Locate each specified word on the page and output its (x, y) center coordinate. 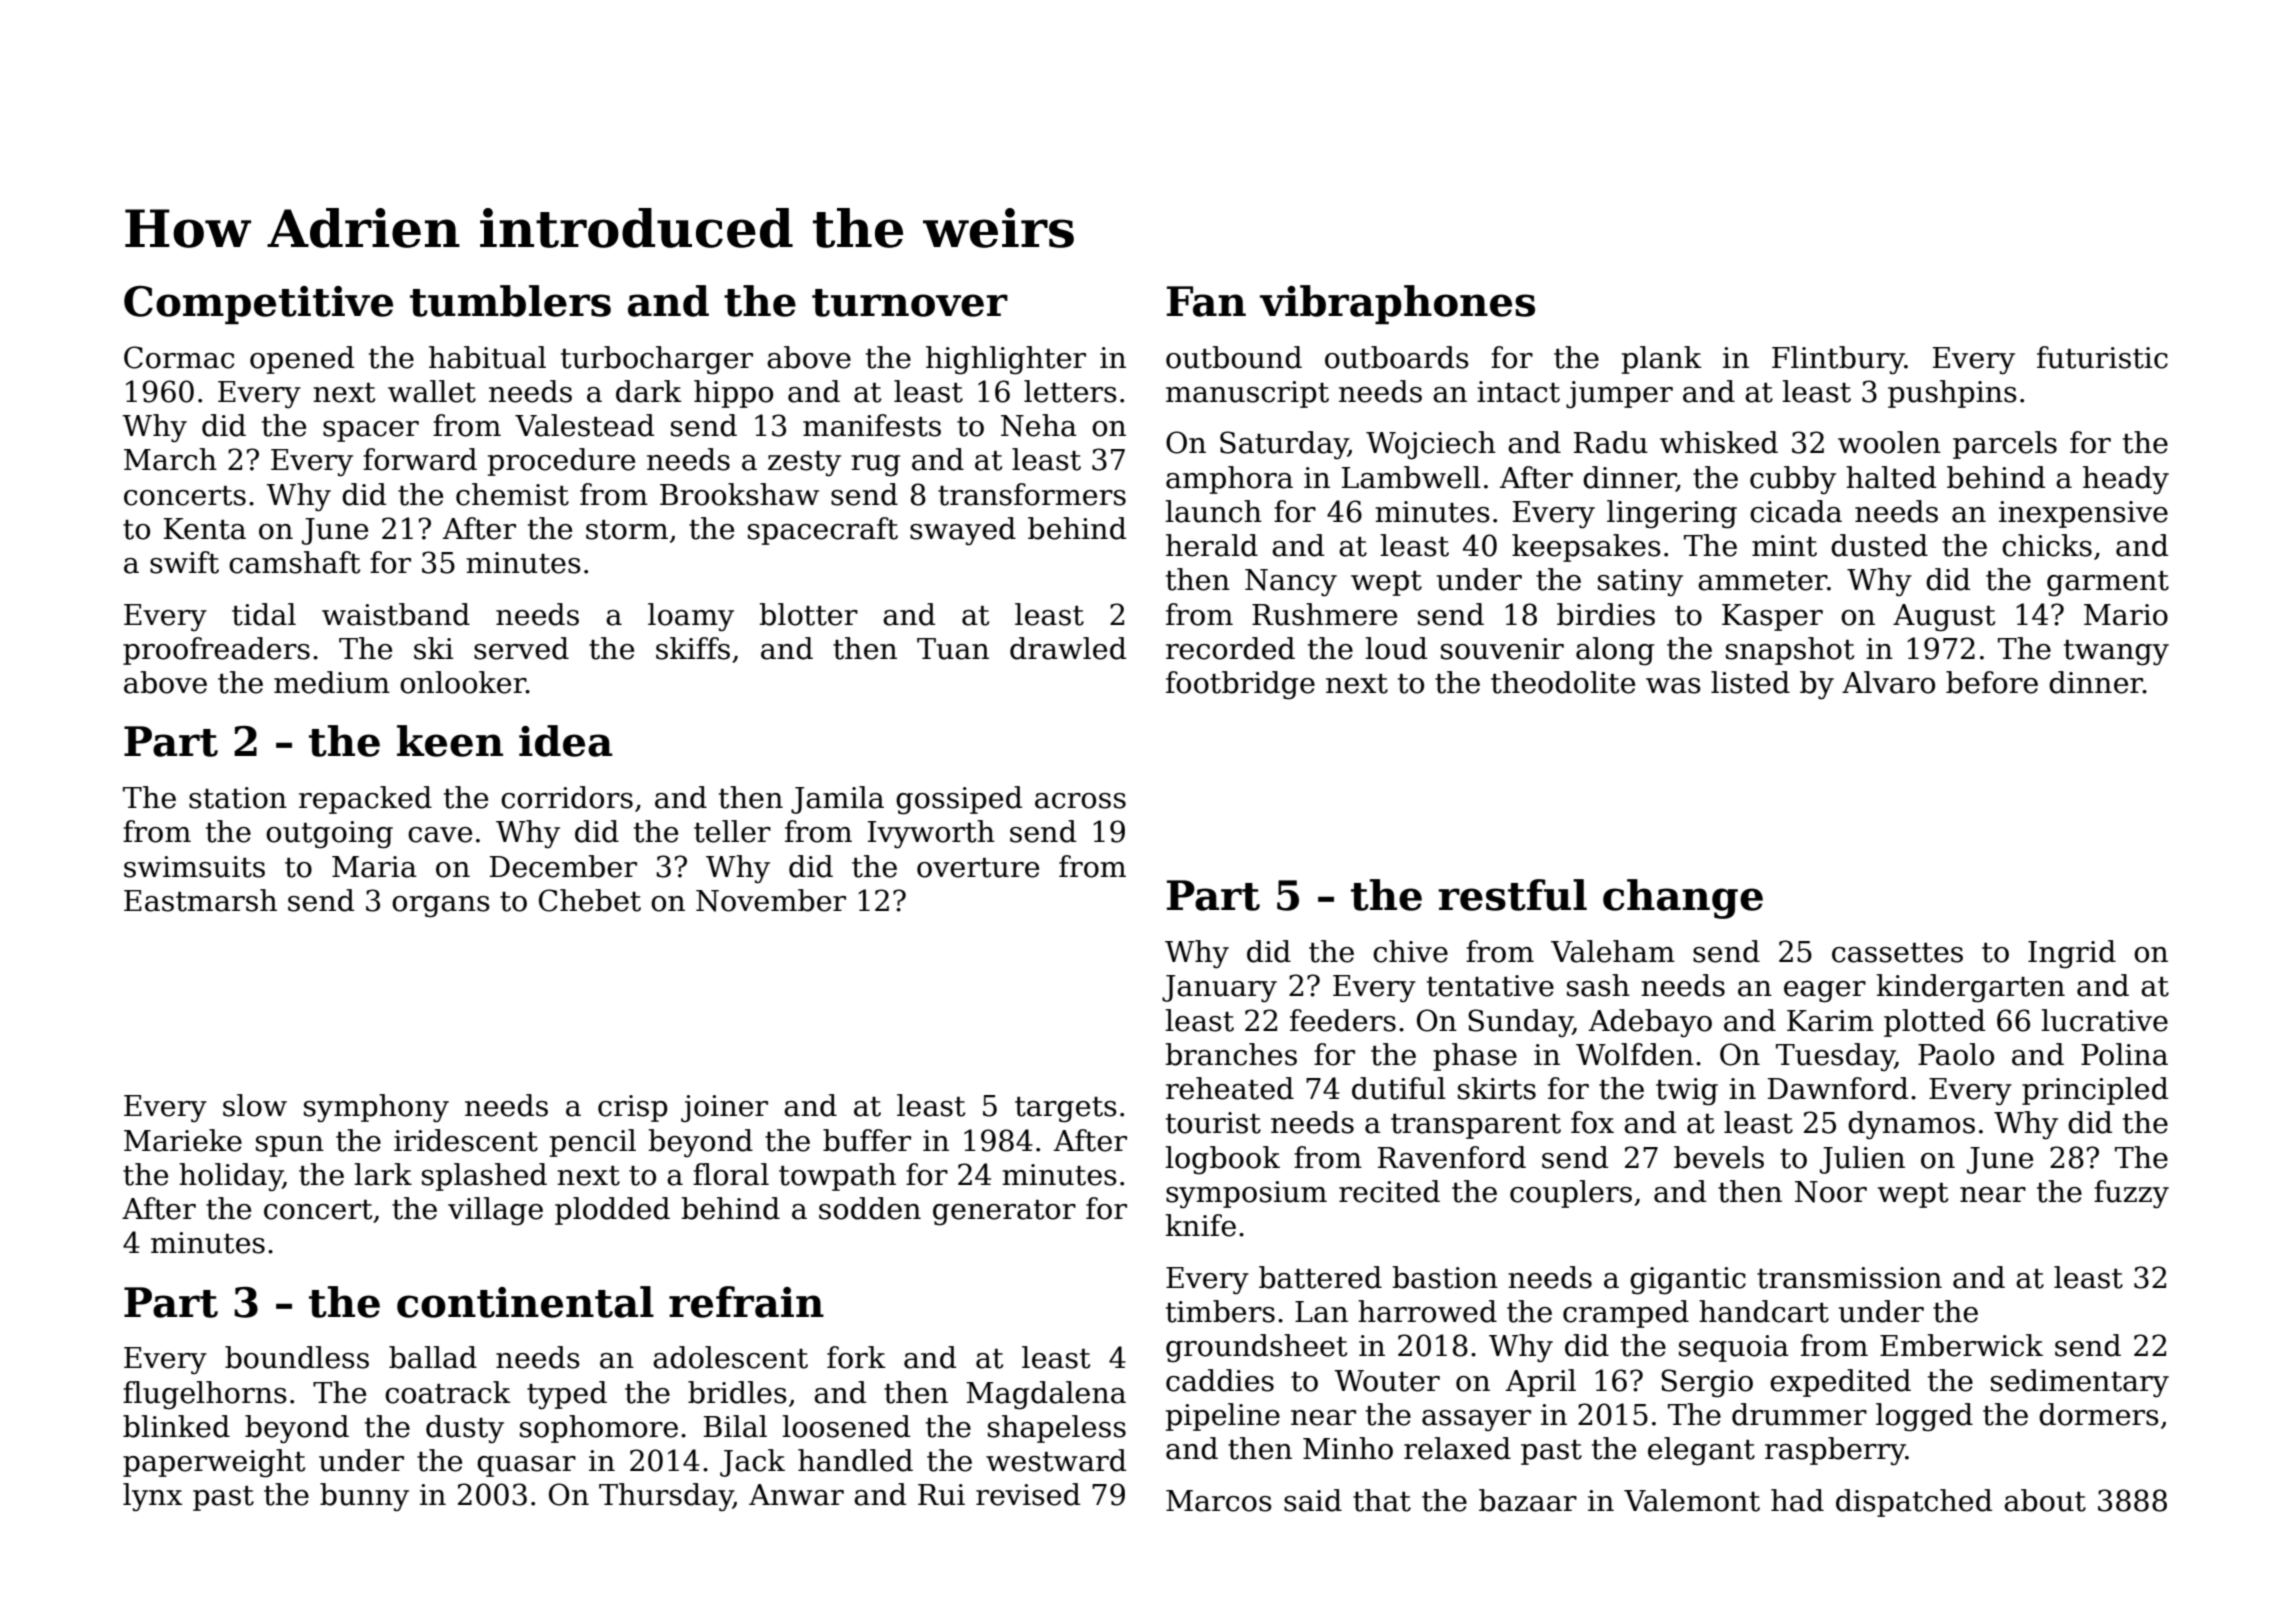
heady (2126, 480)
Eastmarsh (200, 900)
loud (1396, 648)
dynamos (1911, 1125)
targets (1066, 1110)
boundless (297, 1357)
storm (627, 530)
